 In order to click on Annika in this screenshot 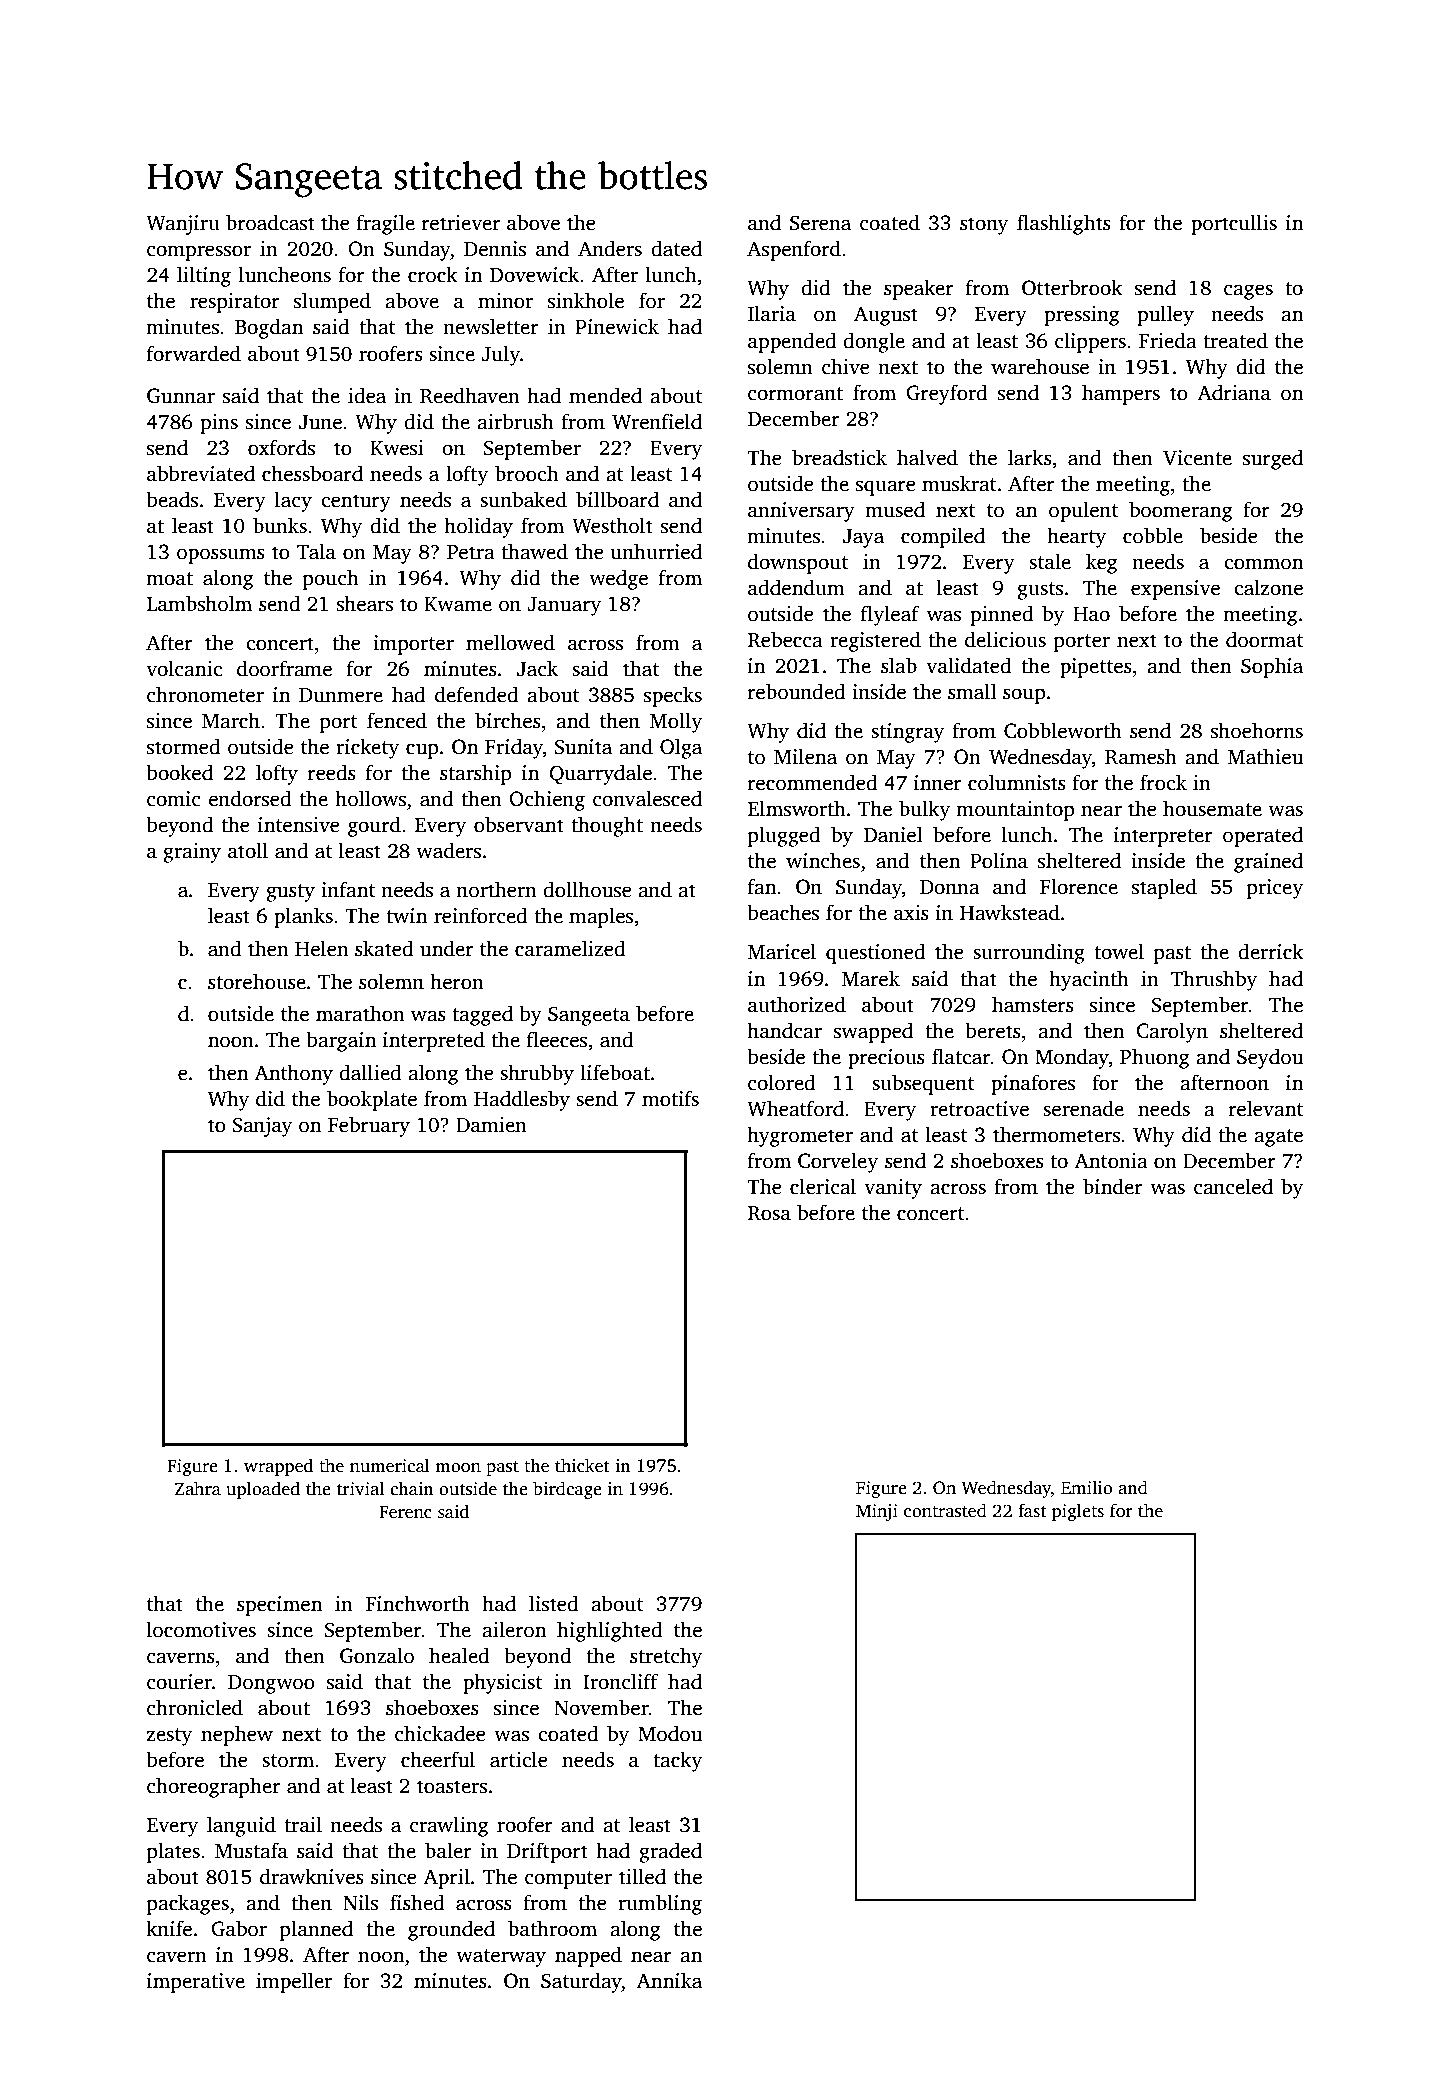, I will do `click(669, 1980)`.
